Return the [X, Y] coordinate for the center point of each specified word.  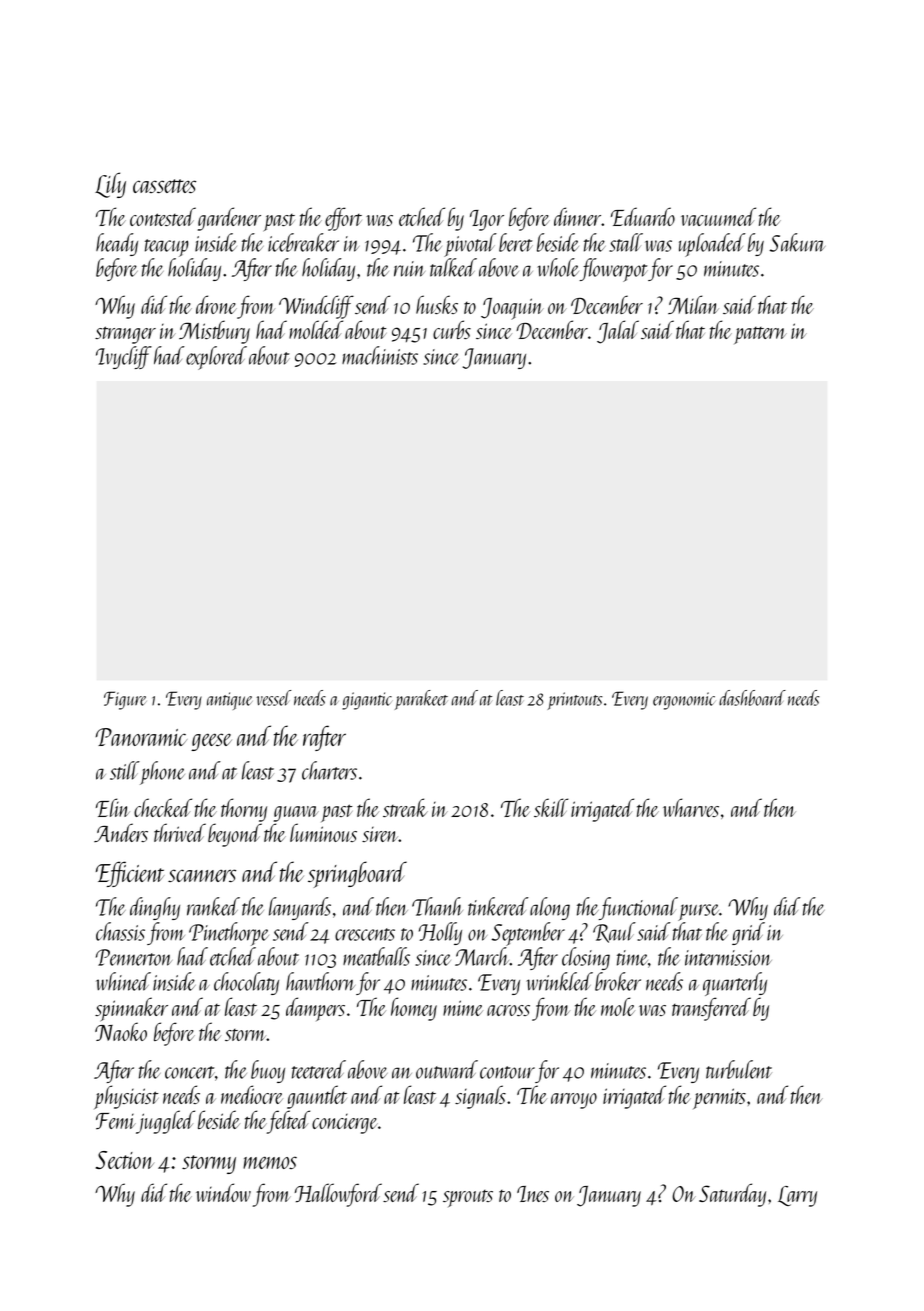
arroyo [574, 1101]
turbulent [739, 1069]
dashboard [752, 698]
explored [216, 358]
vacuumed [718, 216]
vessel [274, 698]
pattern [760, 335]
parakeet [421, 700]
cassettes [164, 186]
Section [125, 1160]
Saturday [732, 1195]
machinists [380, 355]
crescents [365, 934]
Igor [487, 220]
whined [123, 981]
